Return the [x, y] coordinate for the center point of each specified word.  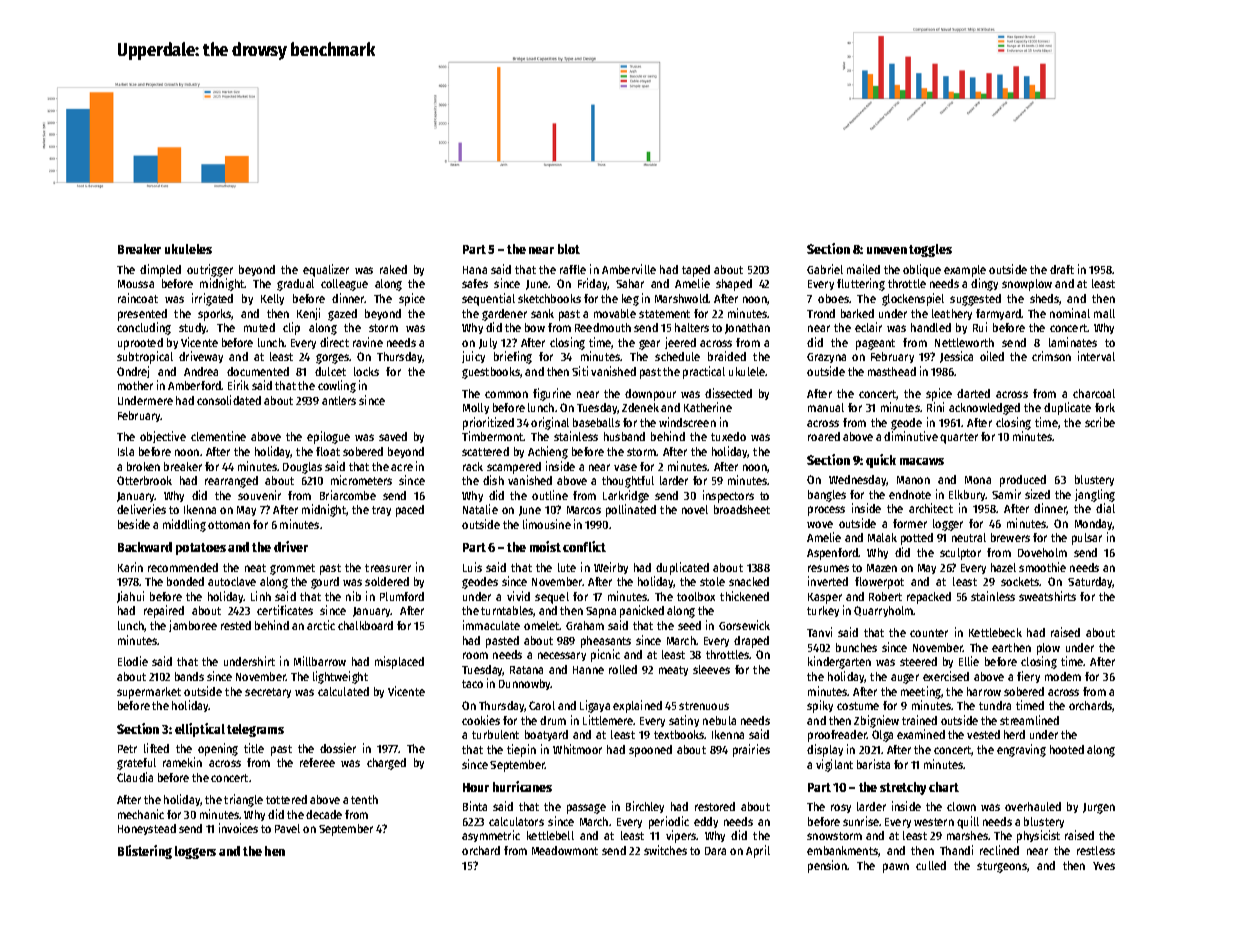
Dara [715, 851]
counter [929, 633]
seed [689, 625]
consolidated [229, 400]
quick [881, 461]
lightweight [340, 677]
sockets [1020, 581]
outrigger [210, 270]
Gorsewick [744, 625]
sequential [488, 299]
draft [1062, 269]
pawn [896, 868]
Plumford [402, 596]
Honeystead [147, 829]
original [550, 423]
